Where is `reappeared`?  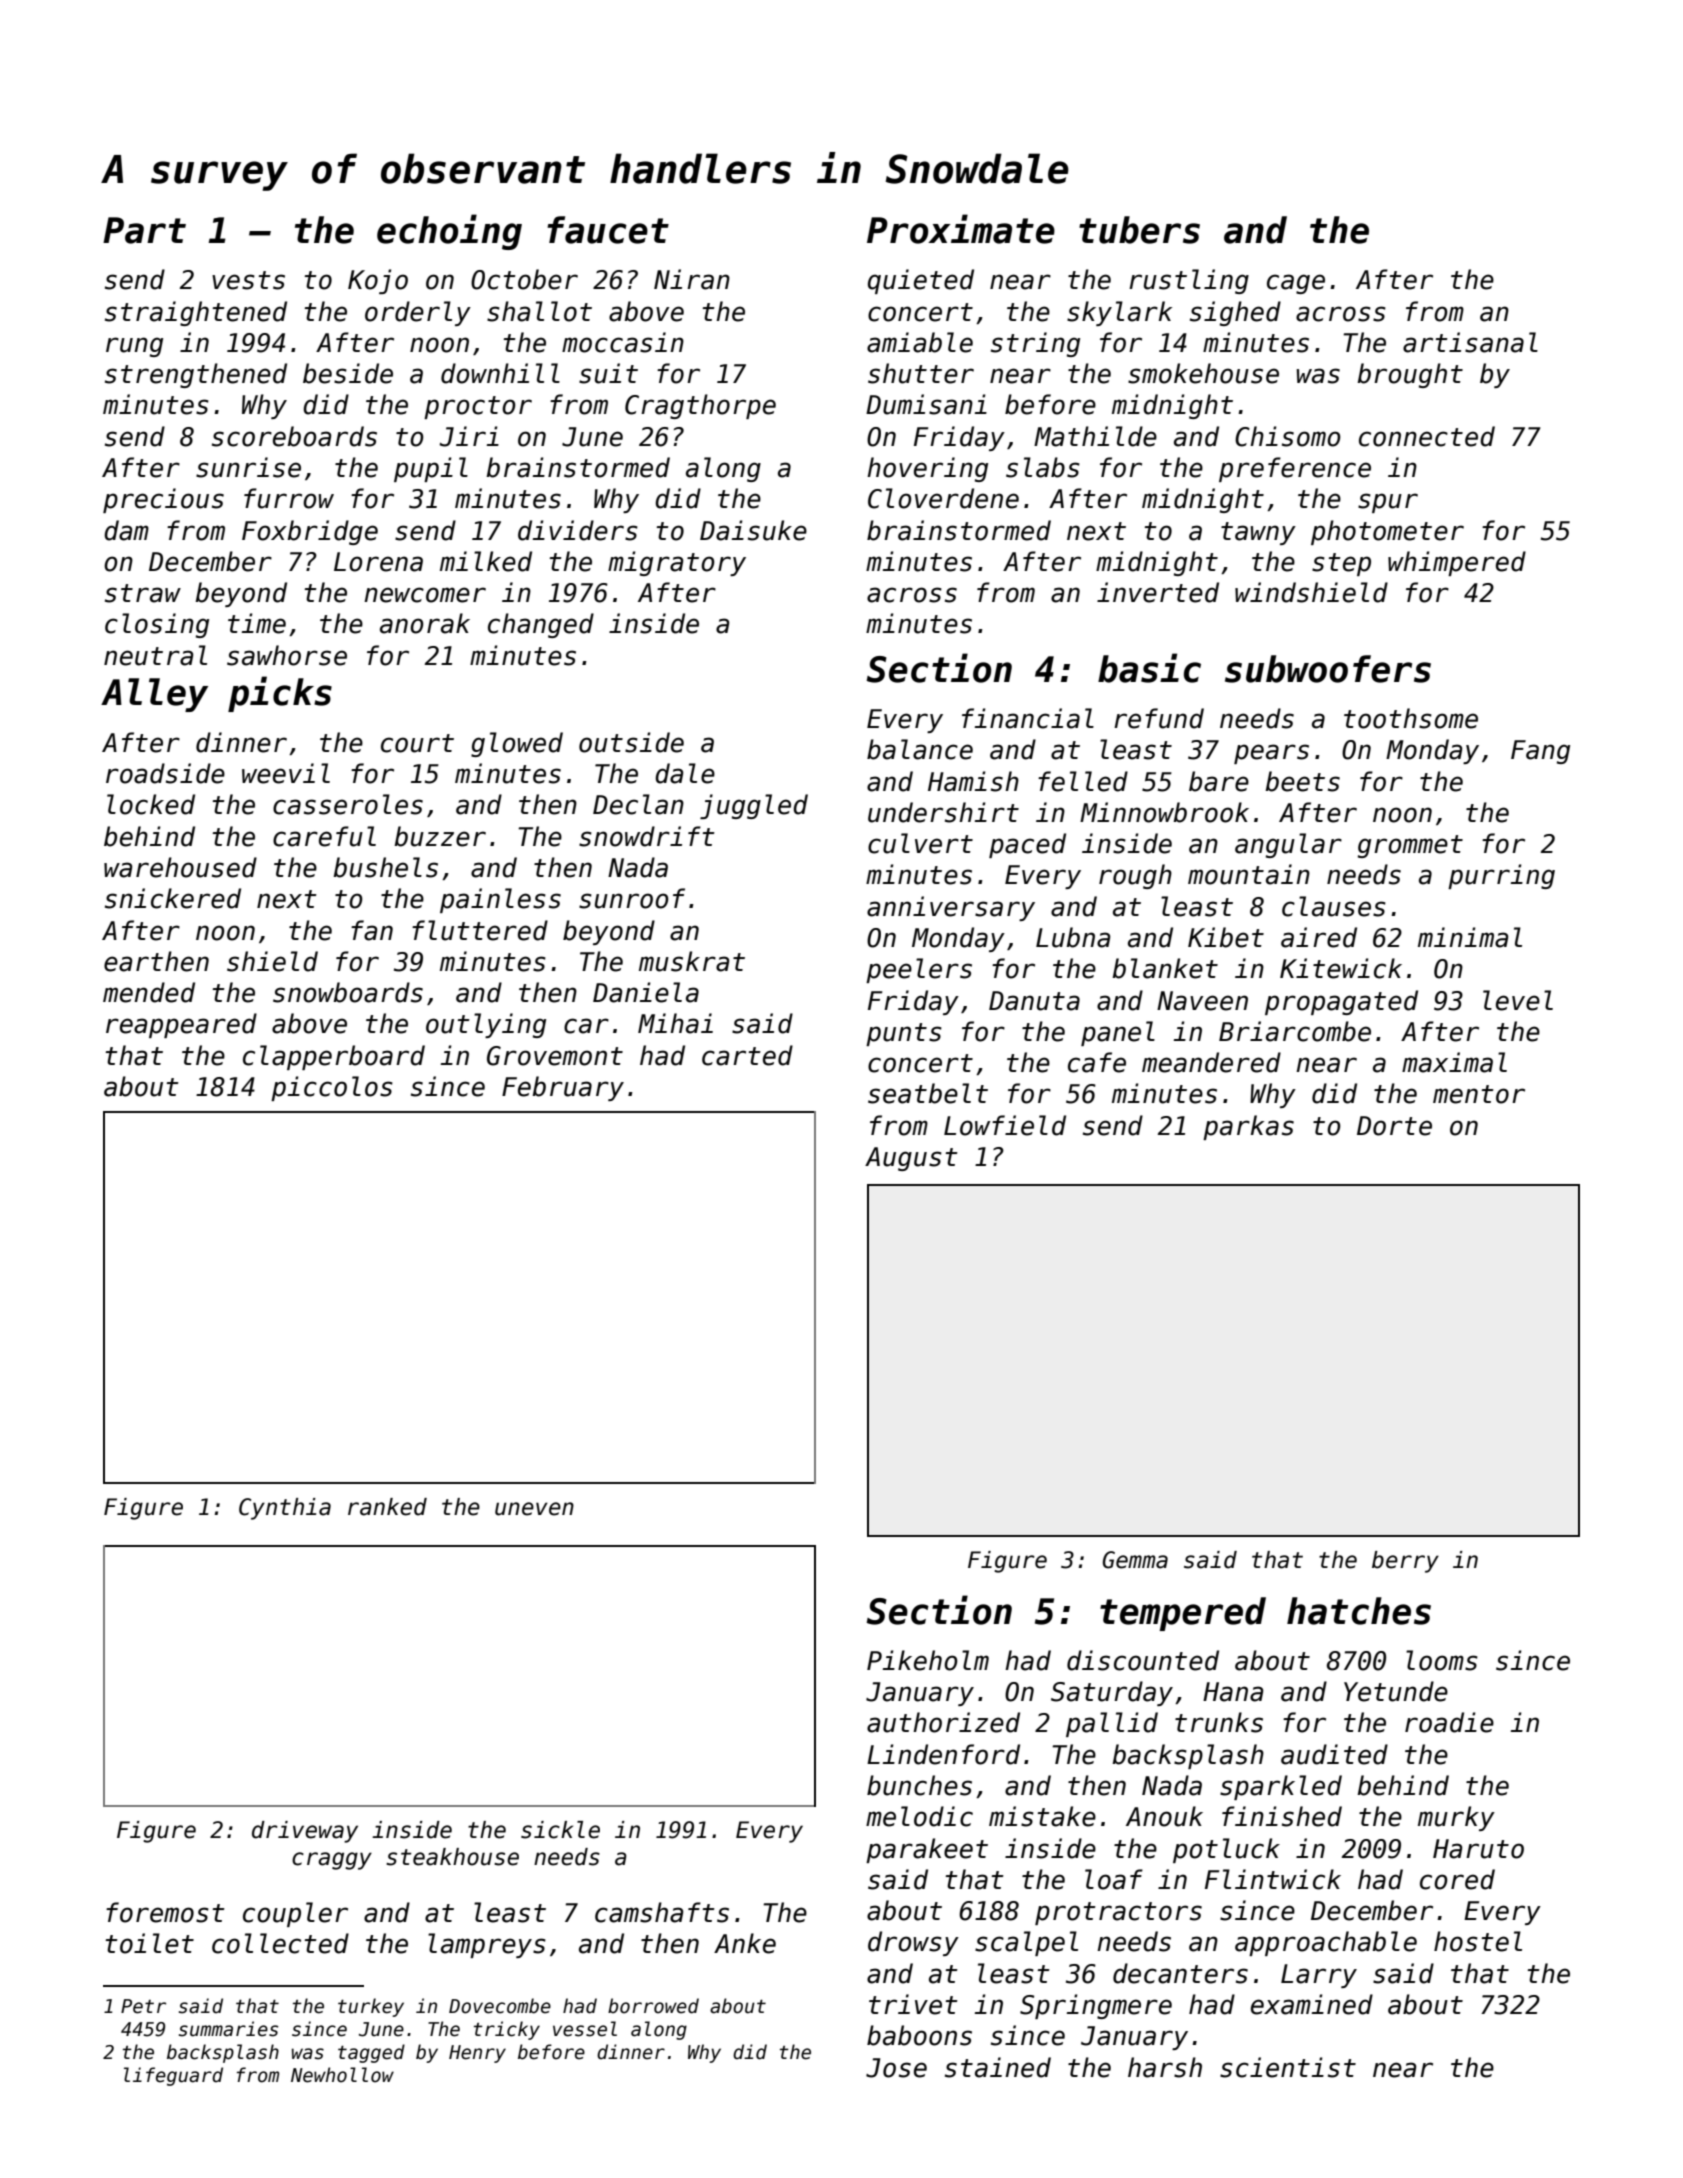 reappeared is located at coordinates (181, 1025).
